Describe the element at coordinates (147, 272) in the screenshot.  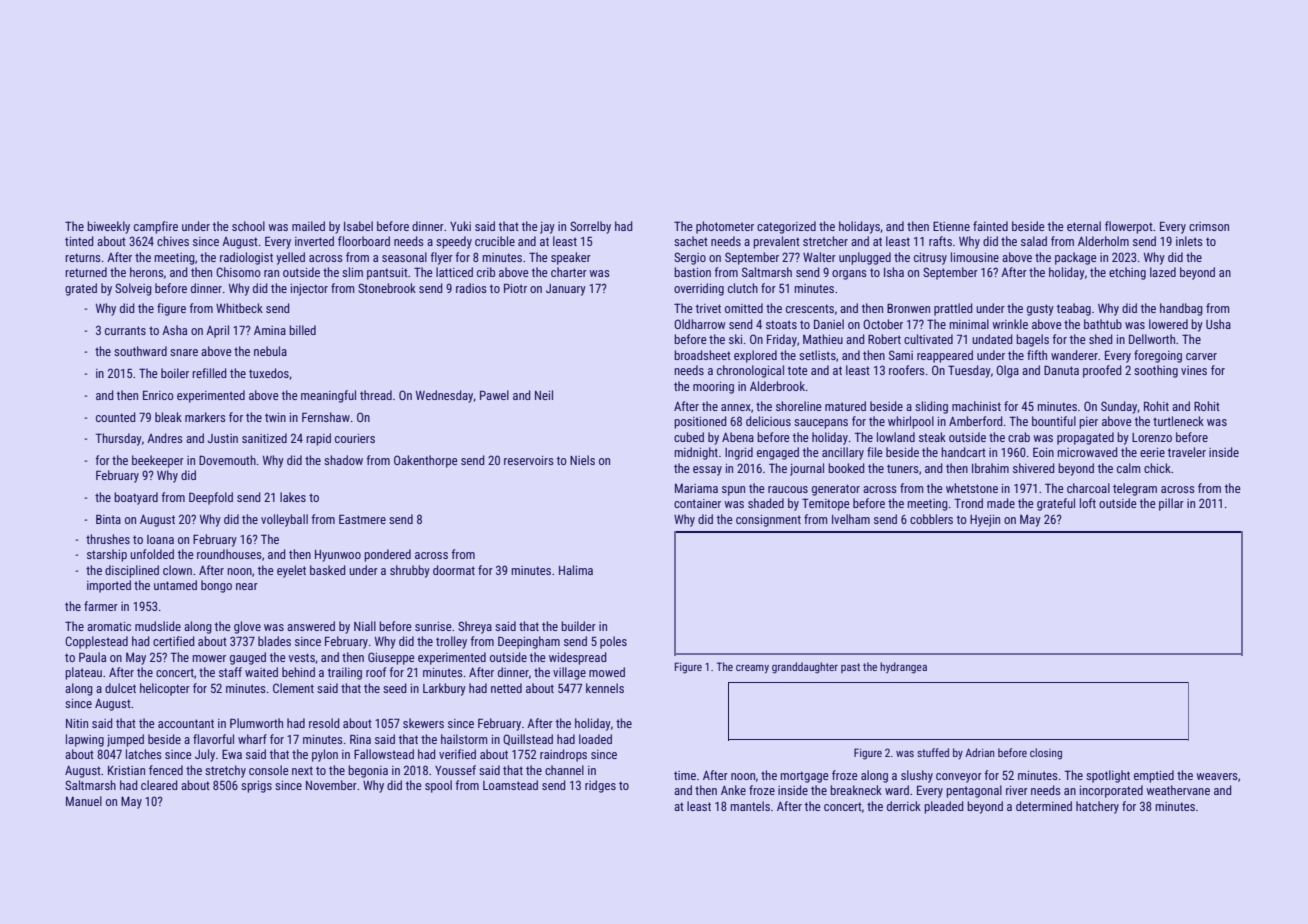
I see `herons` at that location.
